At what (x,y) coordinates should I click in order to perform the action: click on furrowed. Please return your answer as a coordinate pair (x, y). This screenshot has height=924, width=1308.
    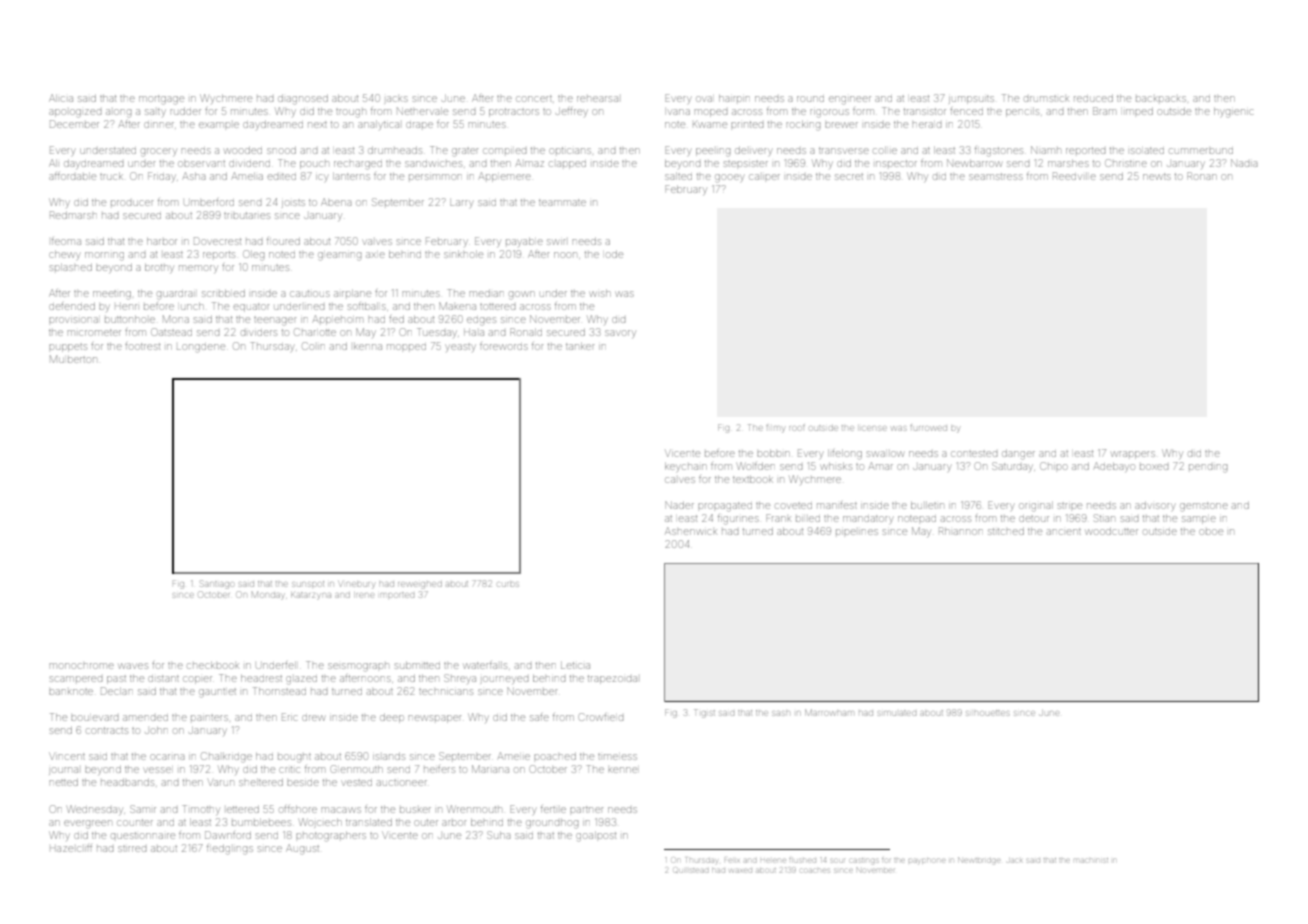
    Looking at the image, I should click on (929, 428).
